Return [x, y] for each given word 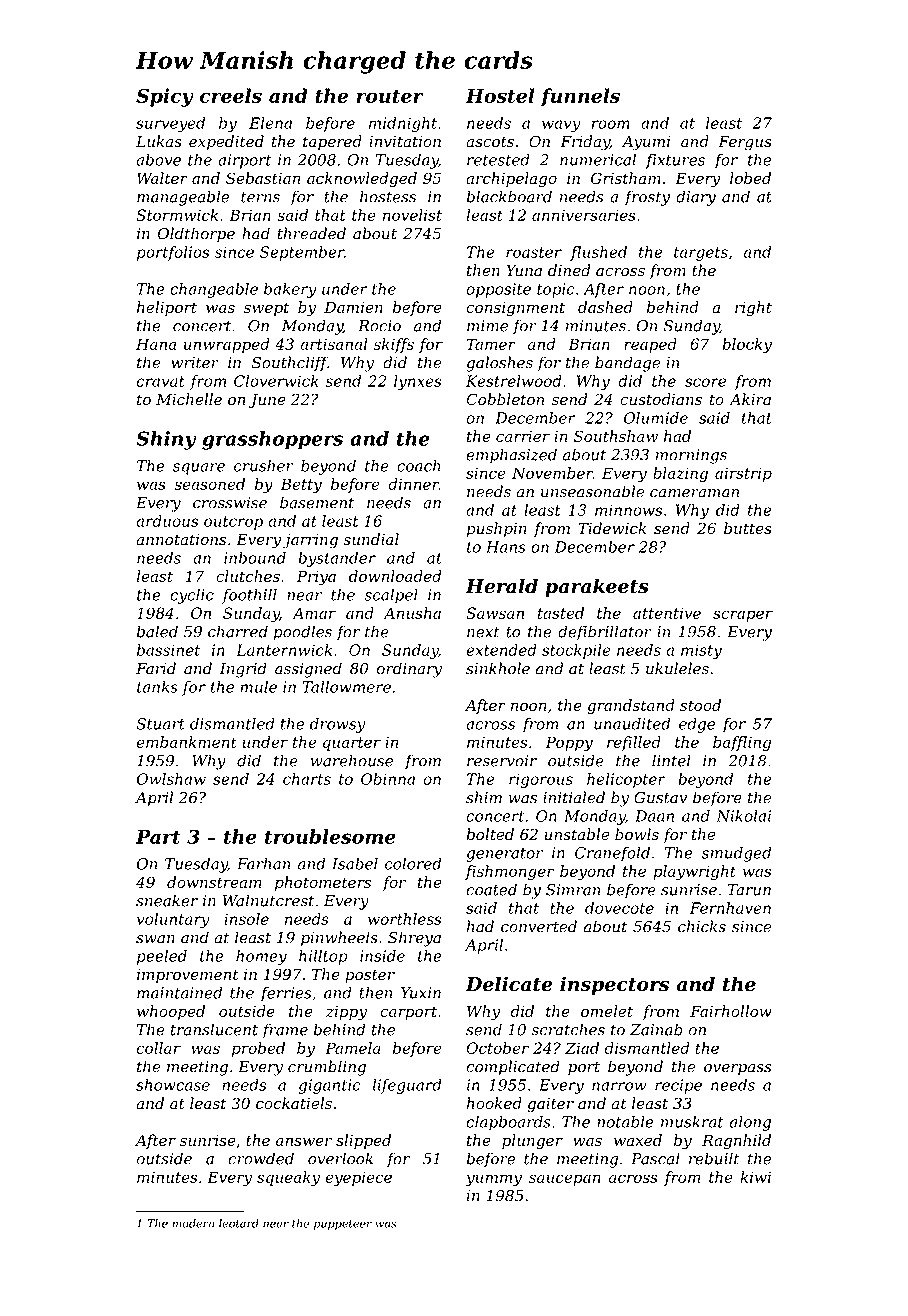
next [483, 632]
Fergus [745, 143]
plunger [532, 1142]
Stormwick [177, 215]
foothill [249, 596]
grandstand [631, 707]
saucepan [565, 1180]
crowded [261, 1158]
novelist [412, 215]
